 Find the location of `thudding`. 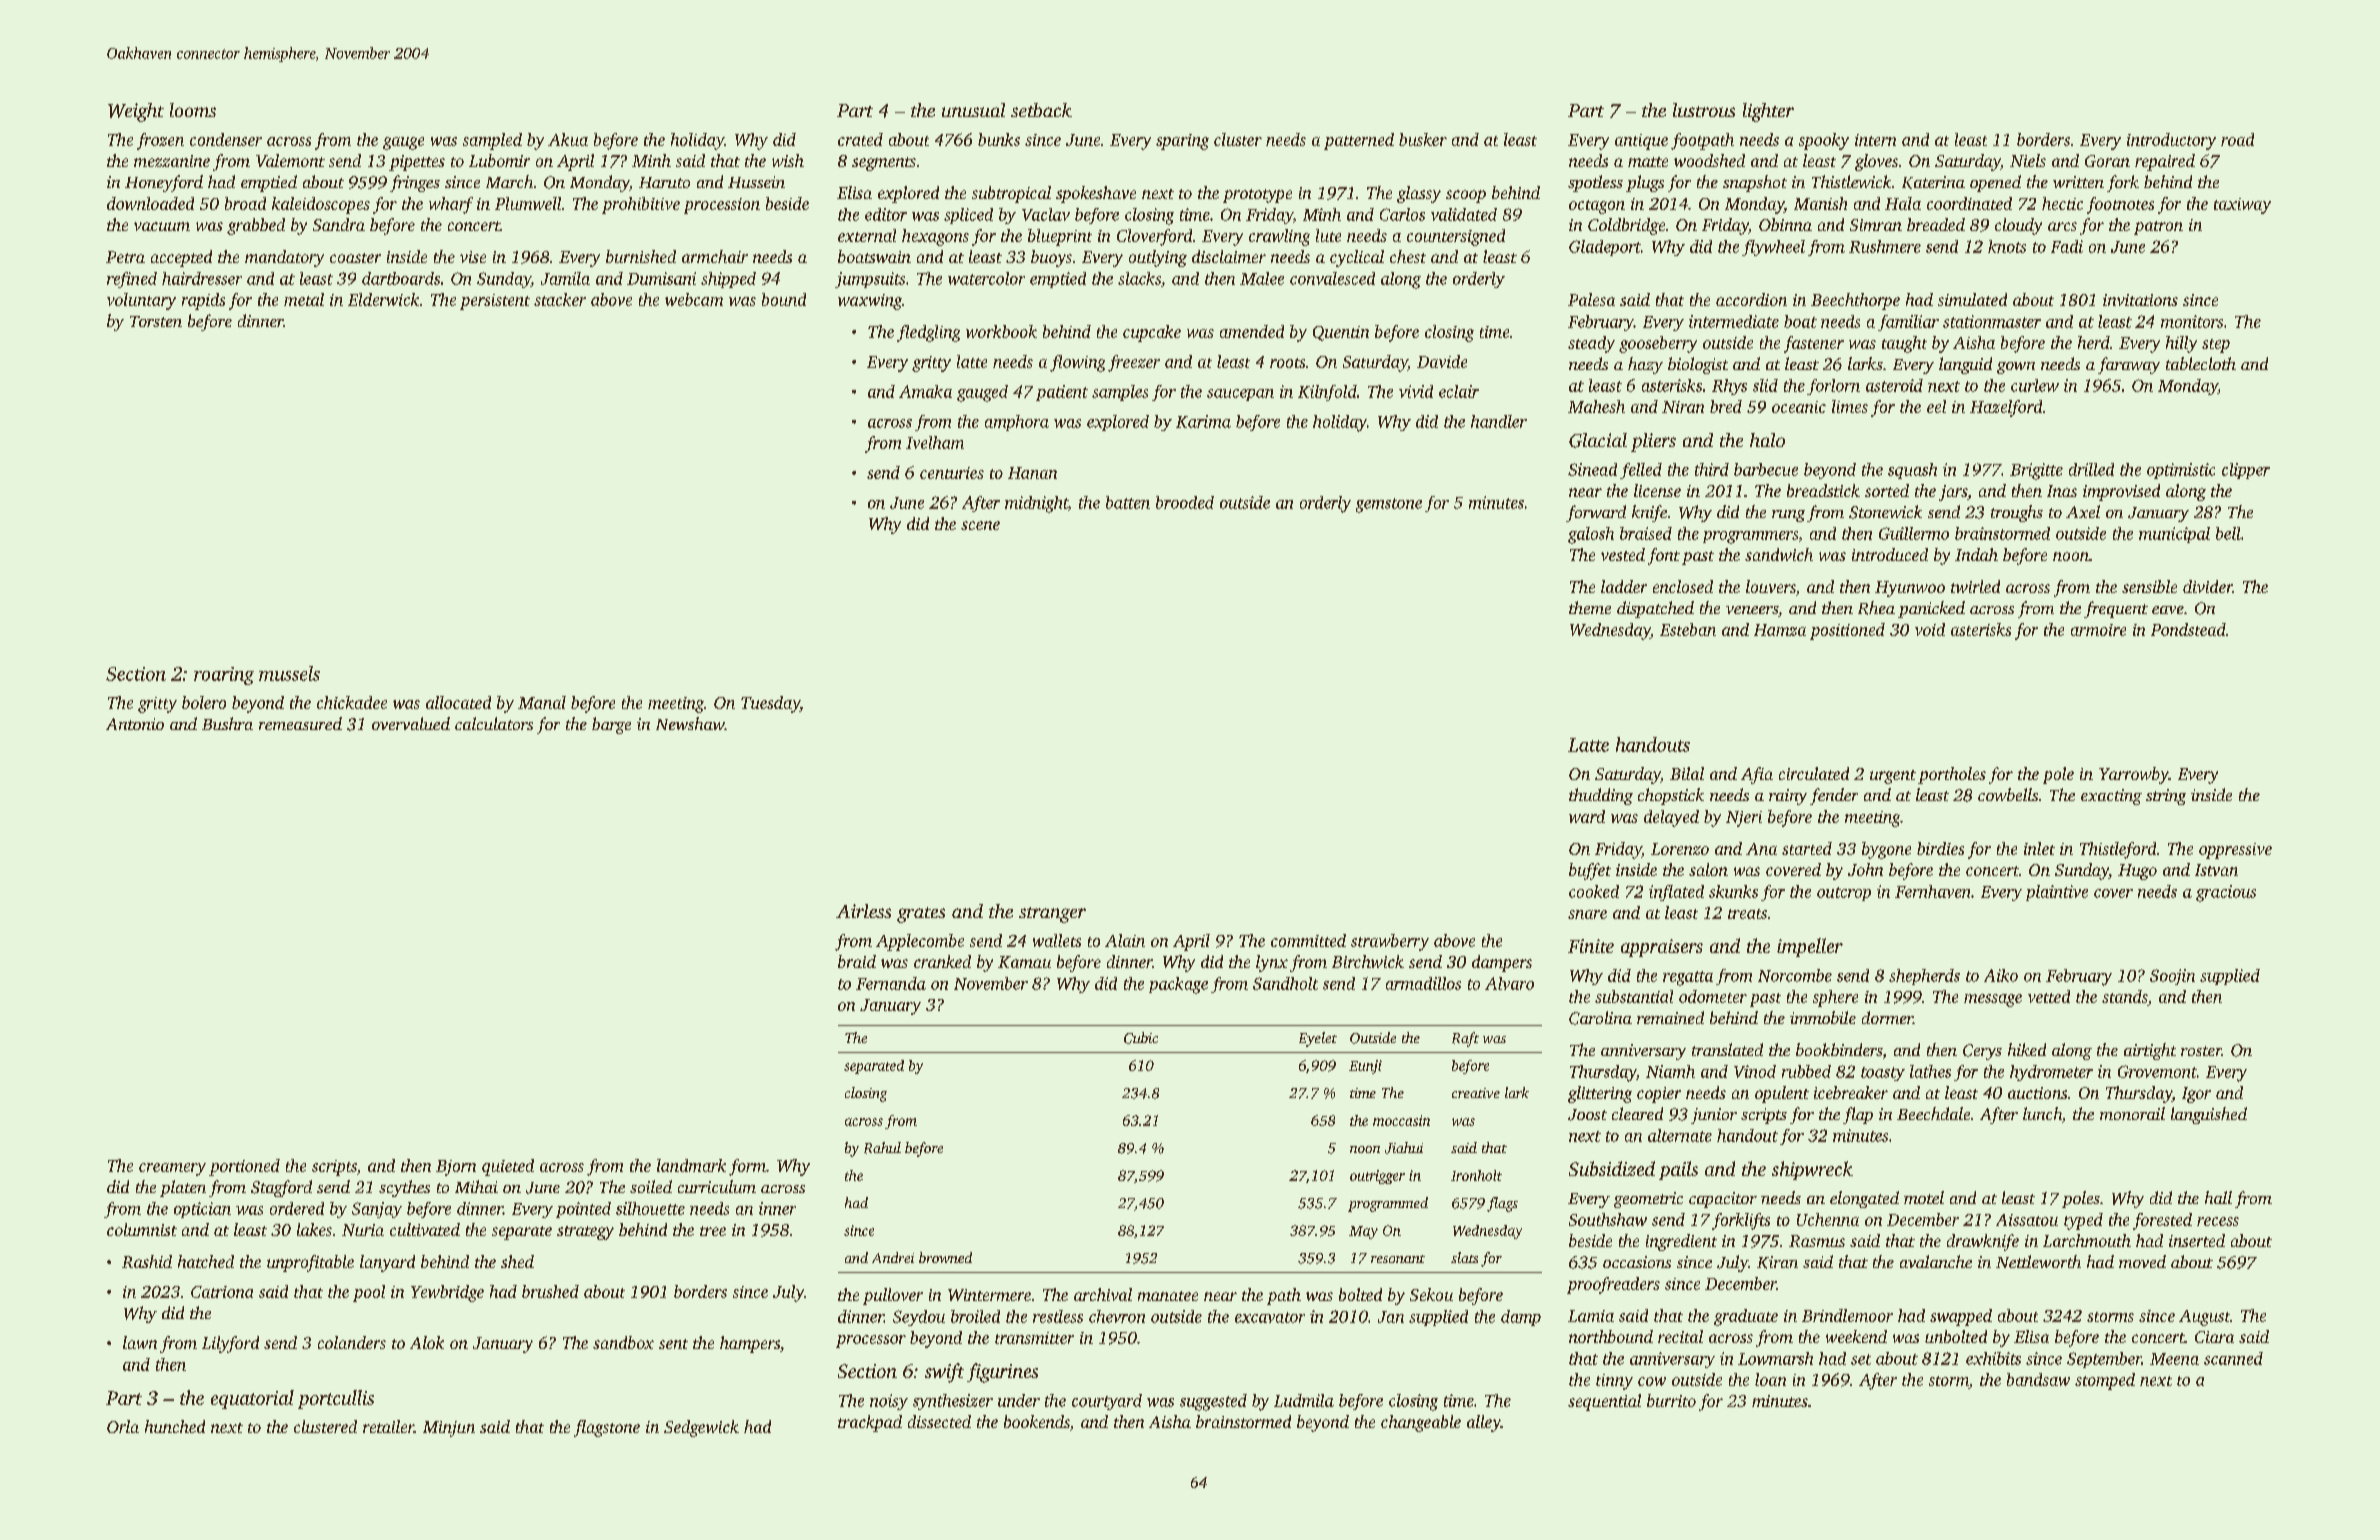

thudding is located at coordinates (1601, 796).
